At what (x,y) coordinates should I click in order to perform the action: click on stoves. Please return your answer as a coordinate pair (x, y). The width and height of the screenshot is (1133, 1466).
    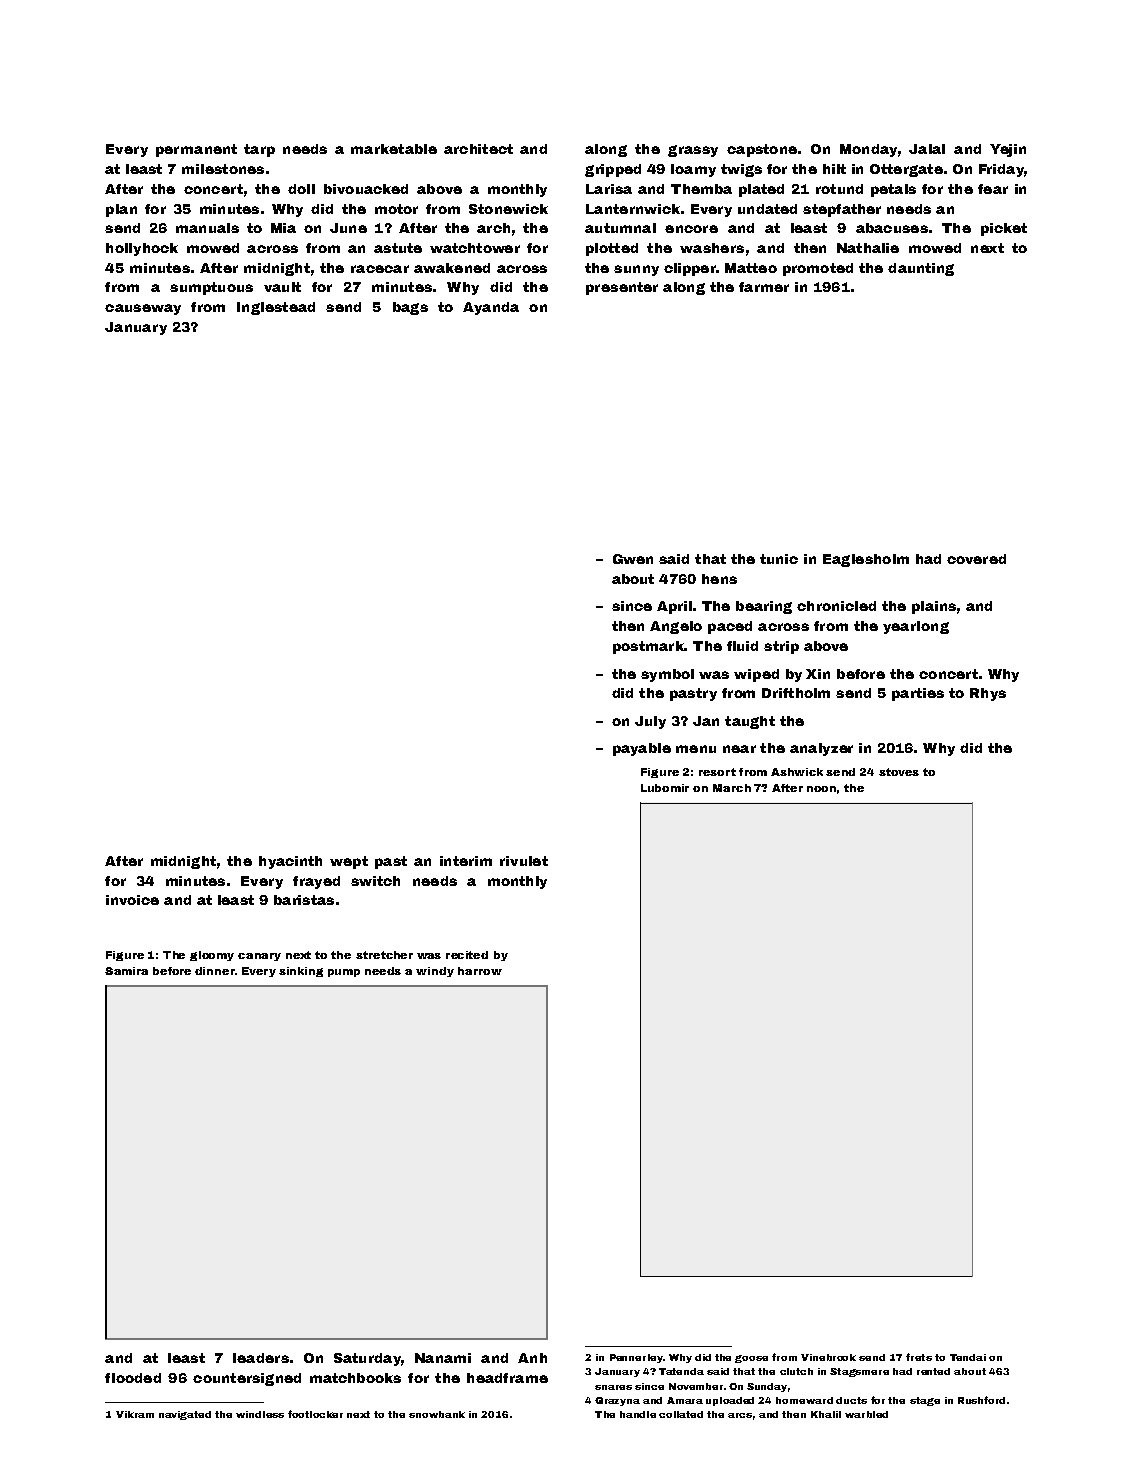
    Looking at the image, I should click on (899, 772).
